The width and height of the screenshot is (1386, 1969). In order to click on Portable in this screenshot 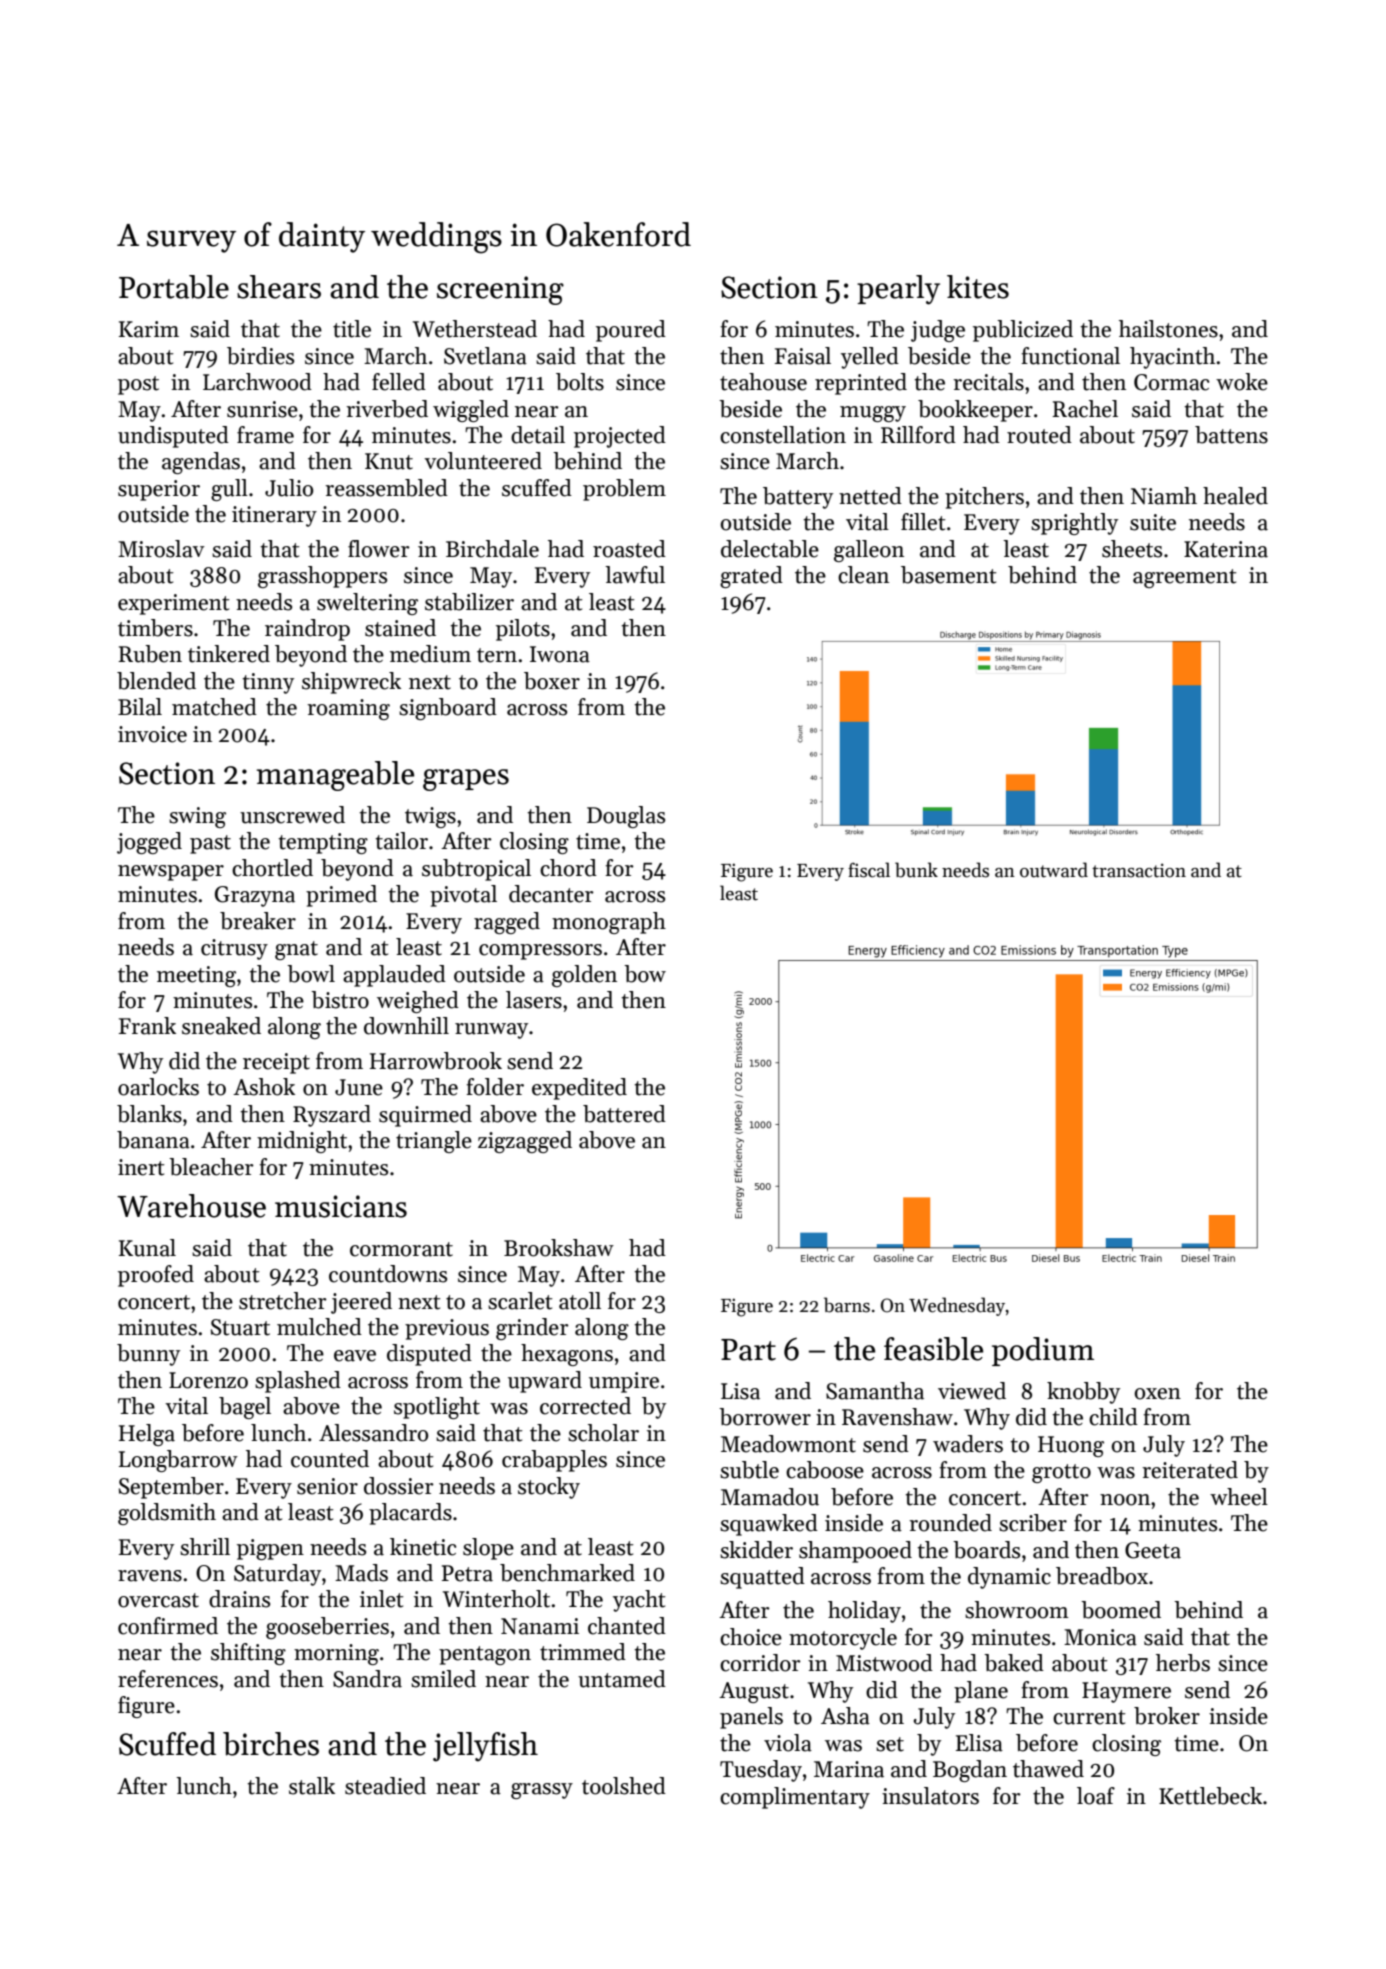, I will do `click(174, 287)`.
